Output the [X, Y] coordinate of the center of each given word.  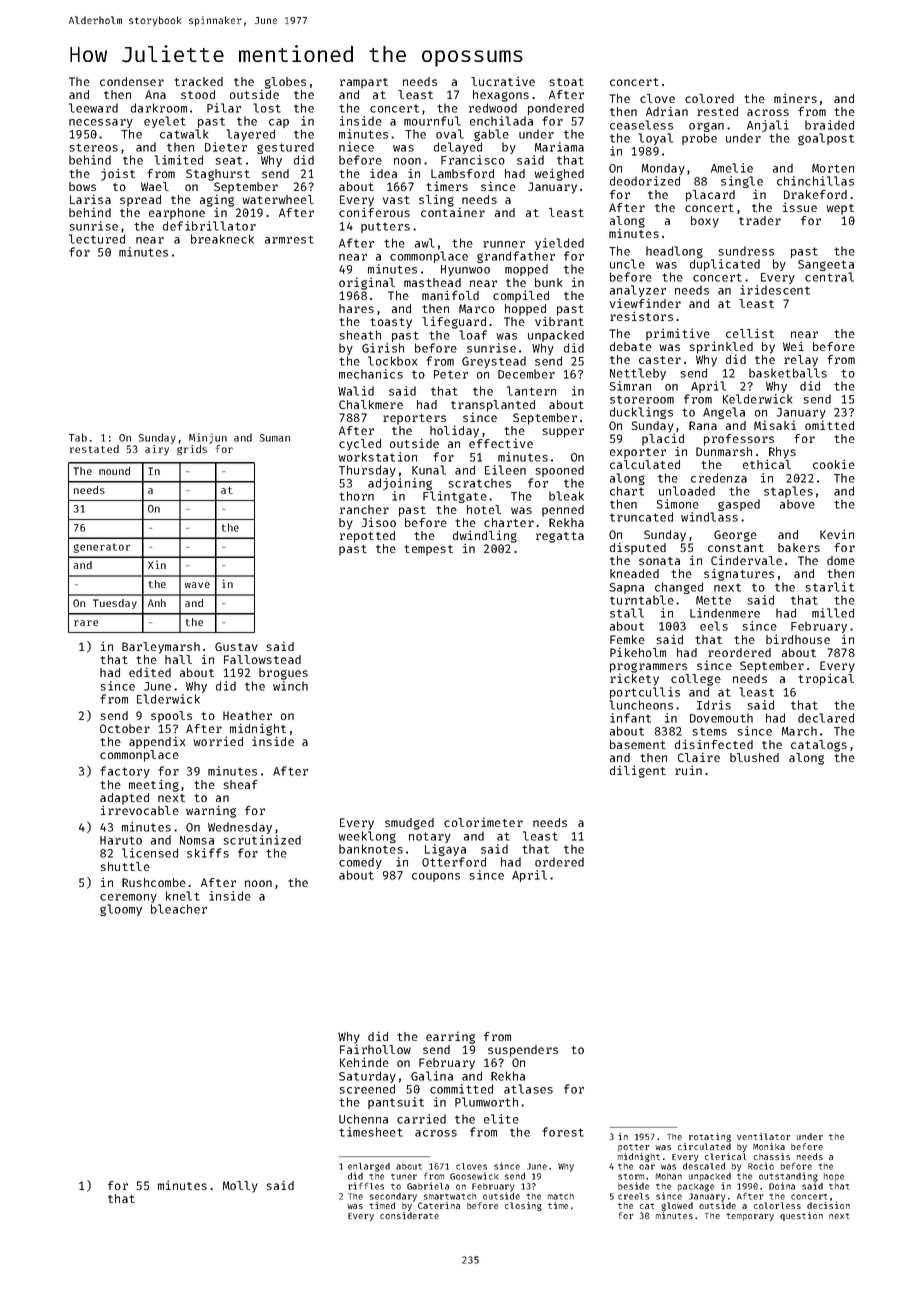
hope [834, 1177]
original [367, 283]
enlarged [369, 1167]
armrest [289, 239]
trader [760, 220]
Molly [240, 1187]
